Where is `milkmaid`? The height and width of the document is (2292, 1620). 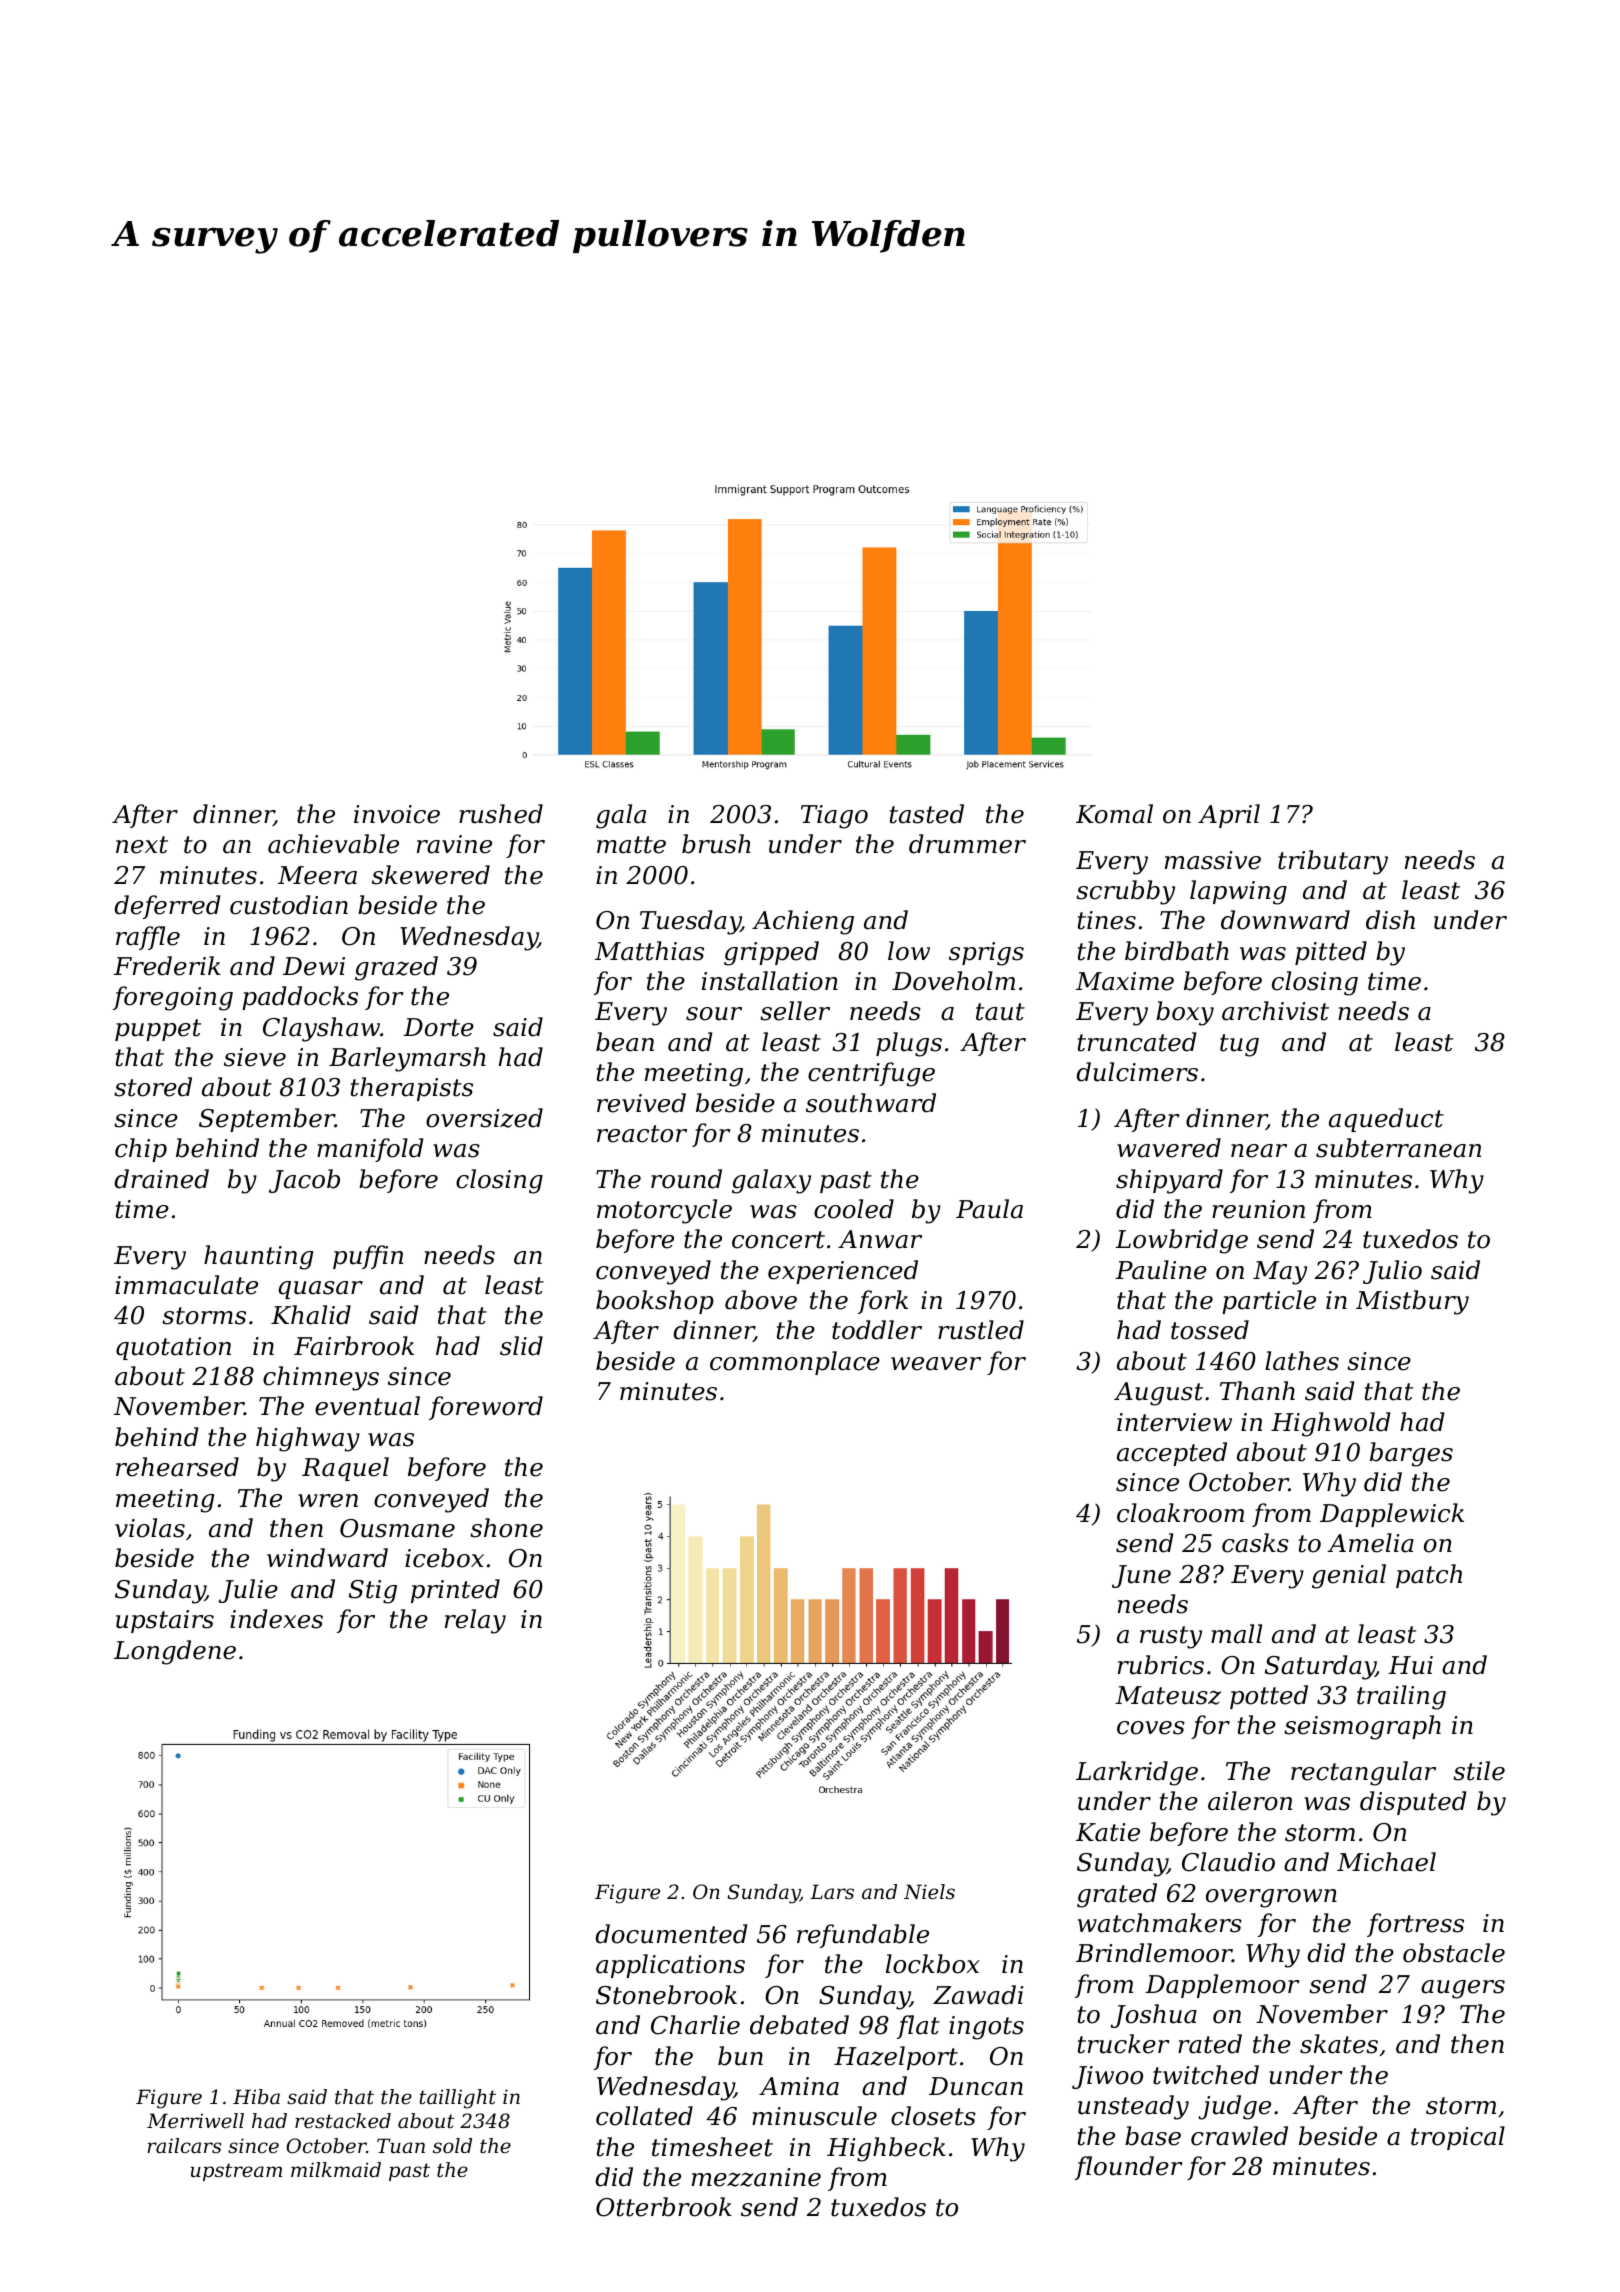 milkmaid is located at coordinates (336, 2169).
